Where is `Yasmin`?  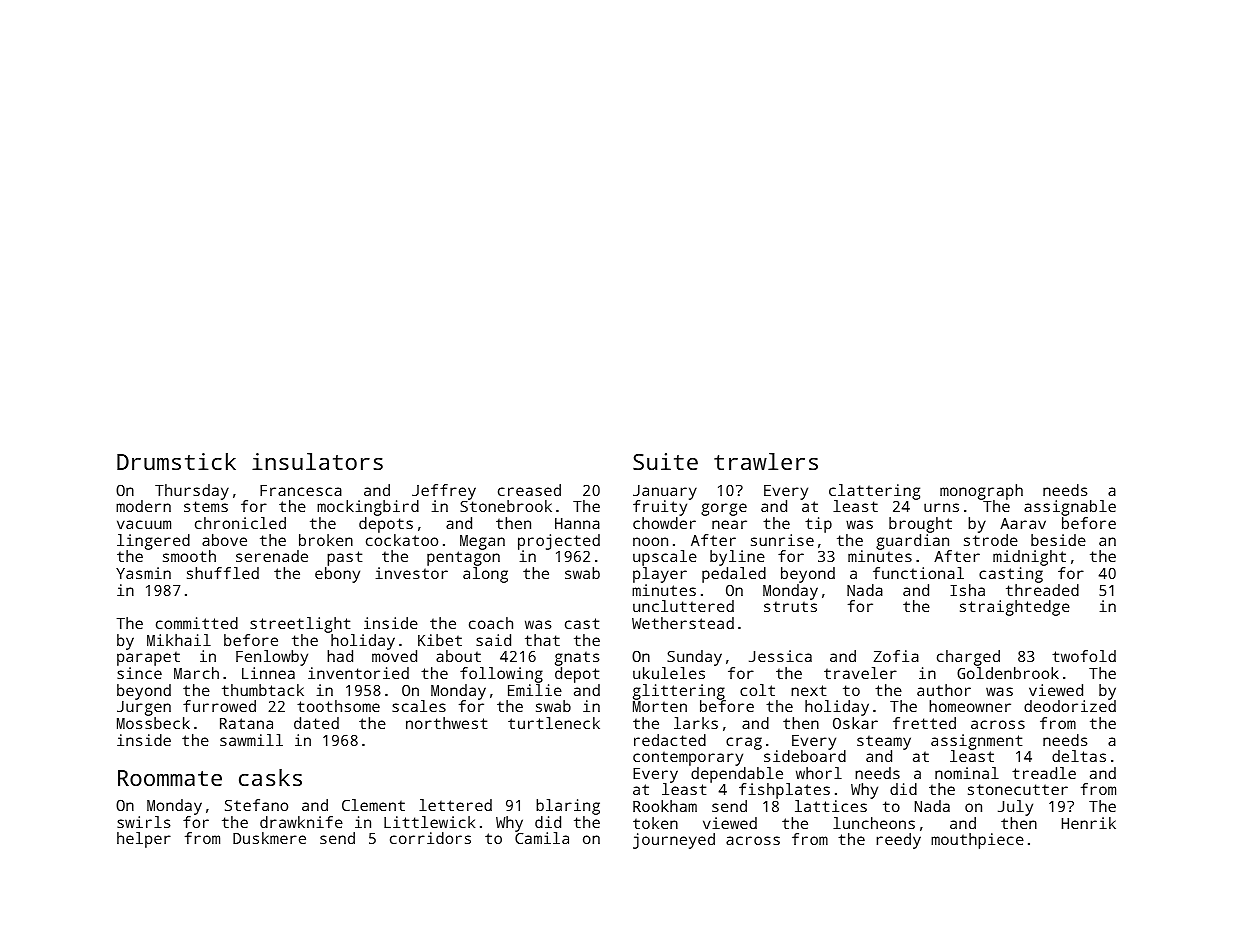 Yasmin is located at coordinates (143, 573).
